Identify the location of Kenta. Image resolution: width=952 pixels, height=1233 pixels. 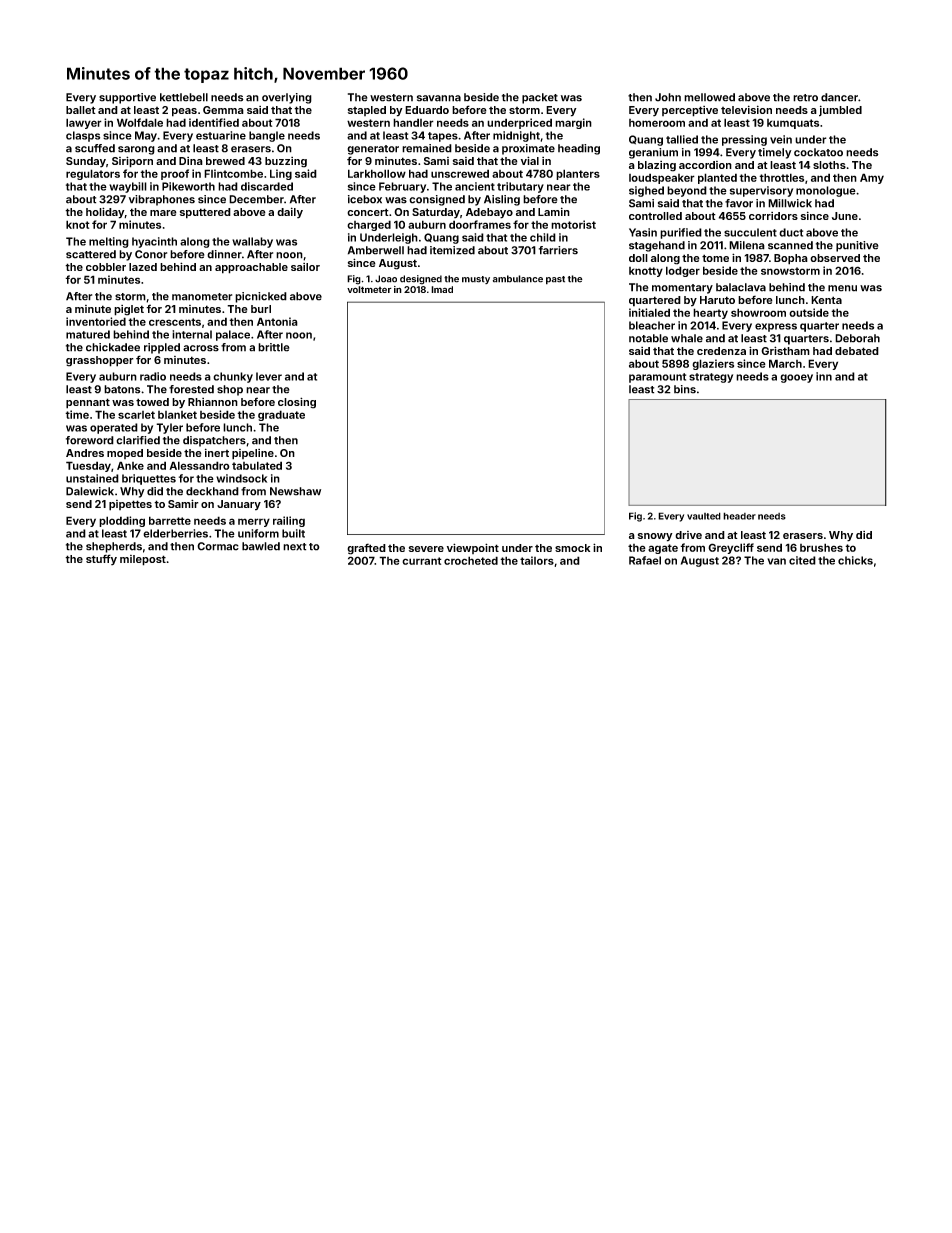
(826, 300).
